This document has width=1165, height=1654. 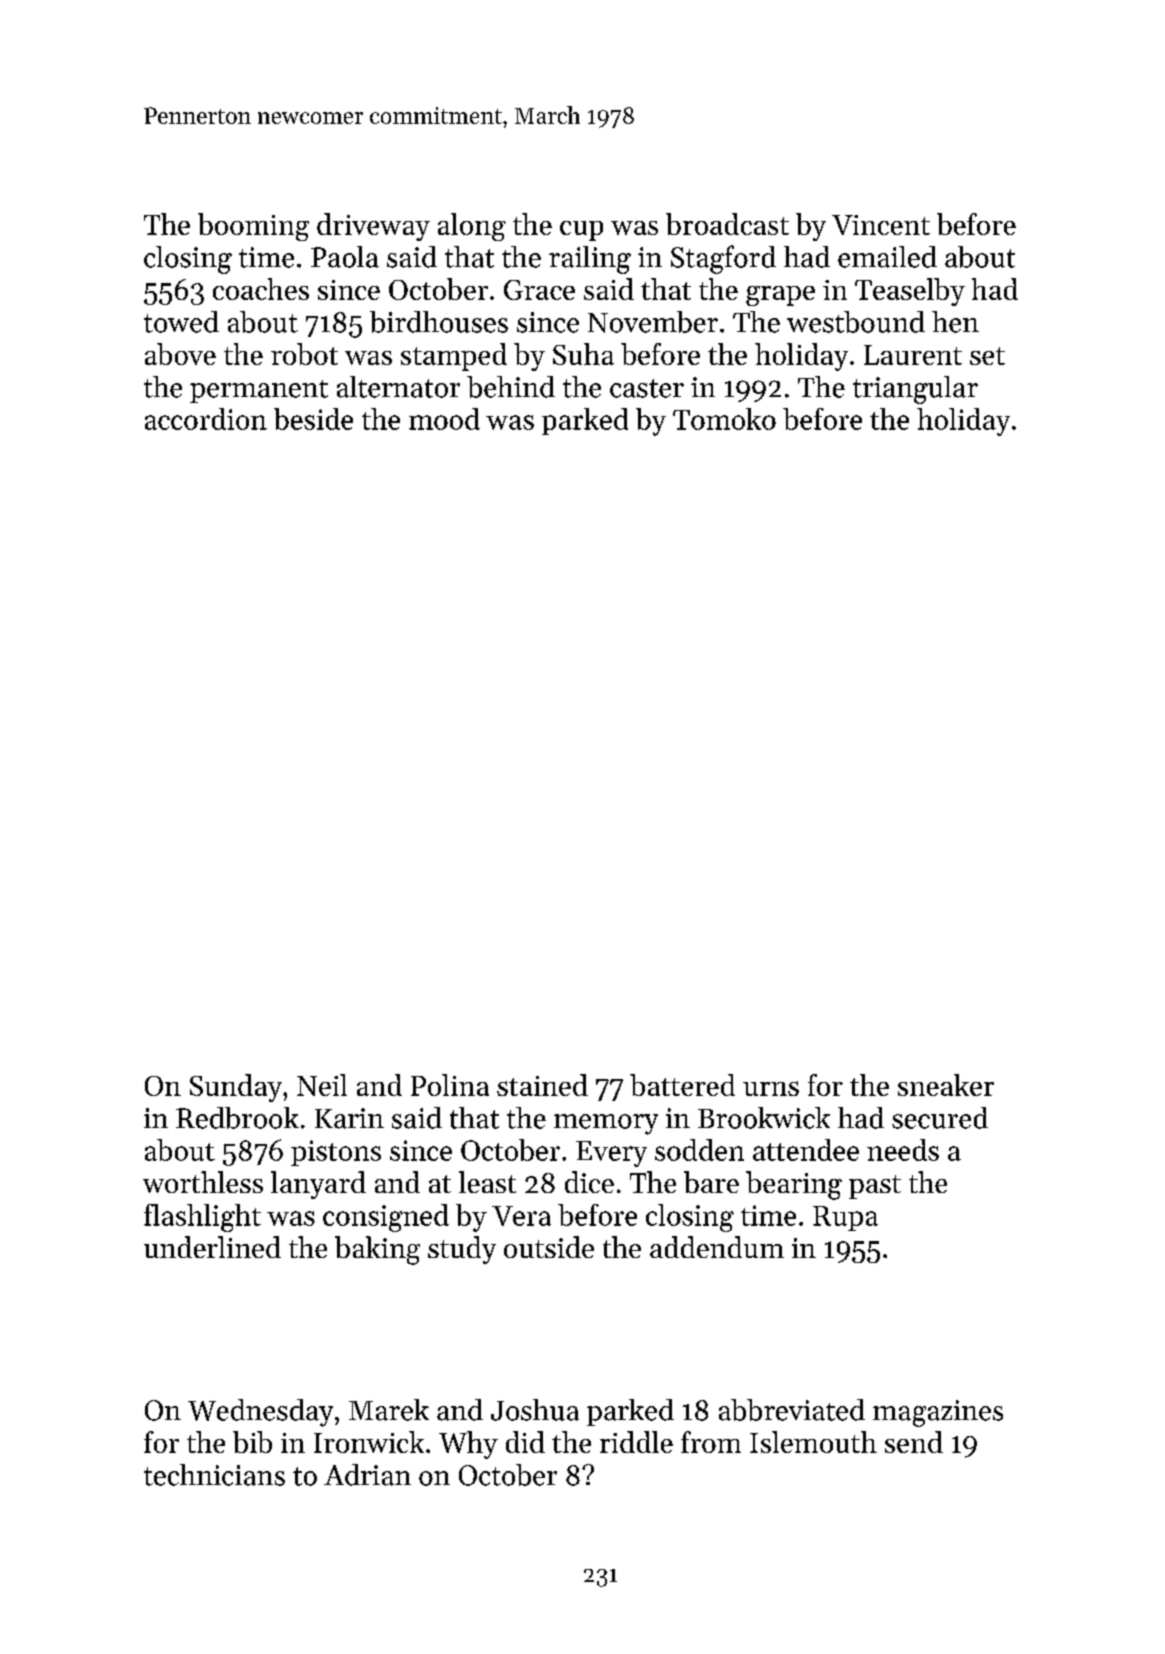 I want to click on urns, so click(x=771, y=1088).
